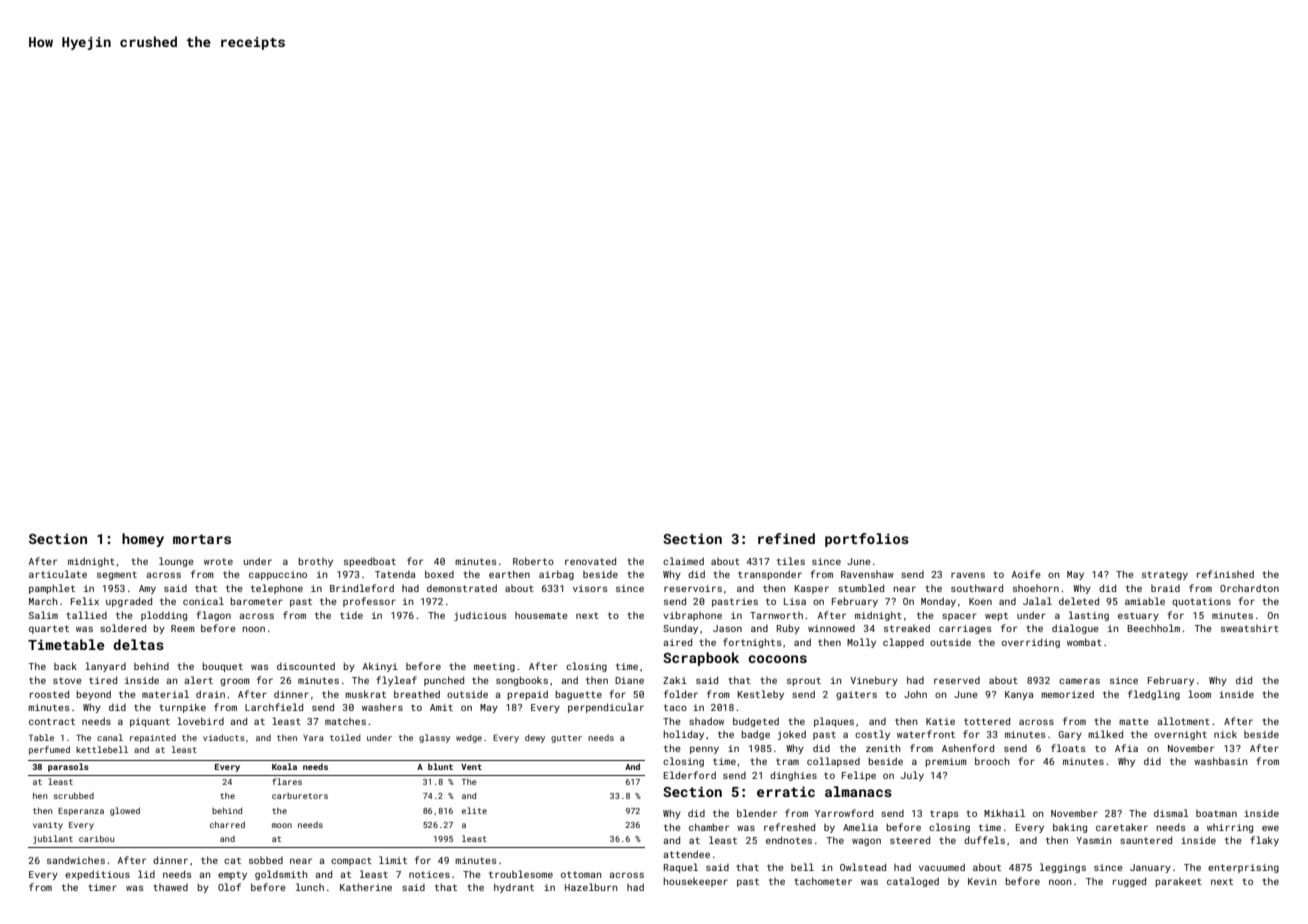 This screenshot has height=924, width=1308. I want to click on Kestleby, so click(760, 695).
